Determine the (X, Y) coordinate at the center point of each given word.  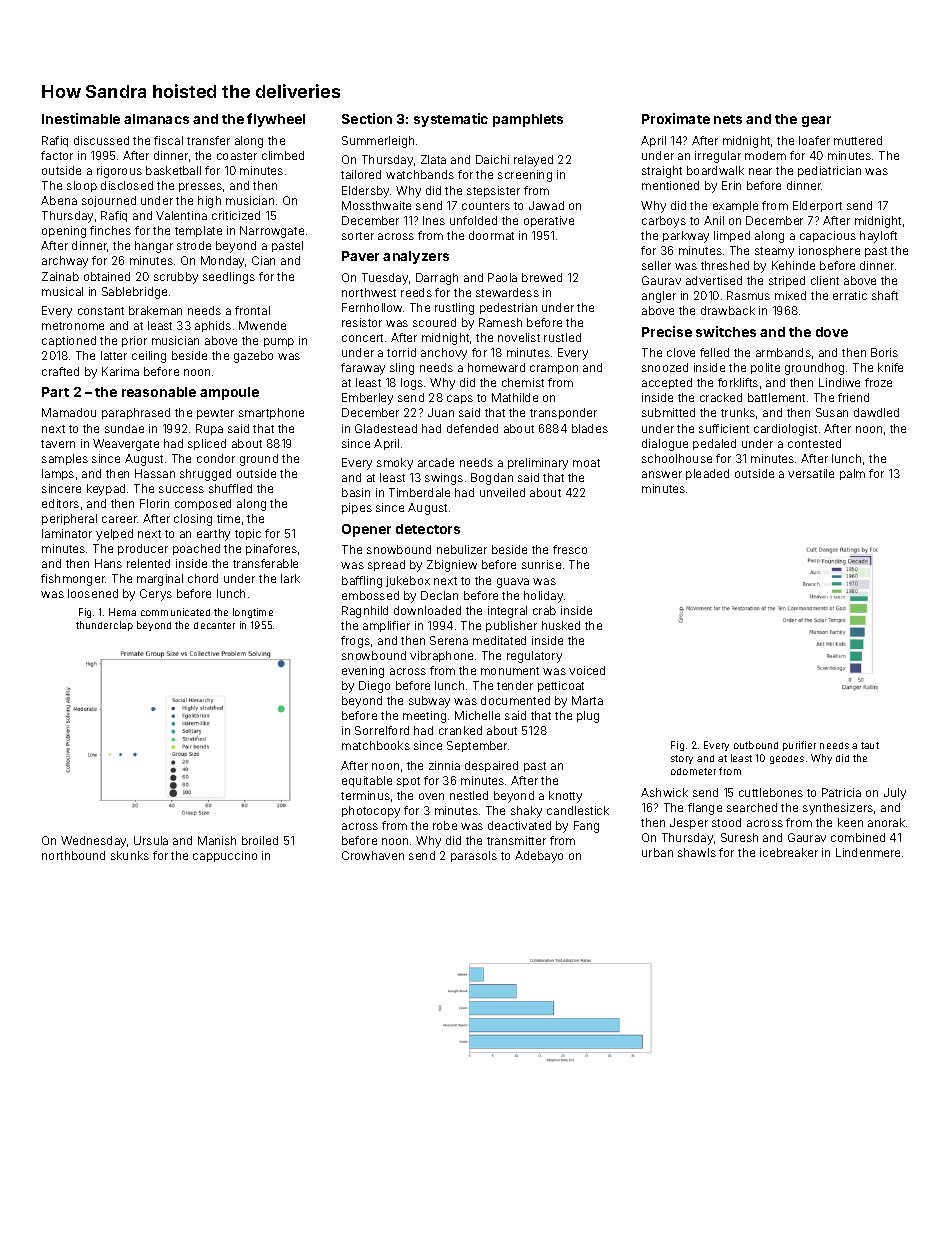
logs (412, 384)
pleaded (707, 474)
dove (832, 332)
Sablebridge (134, 293)
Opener (366, 530)
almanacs (156, 119)
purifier (799, 746)
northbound (73, 855)
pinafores (271, 549)
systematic (451, 120)
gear (816, 121)
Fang (586, 827)
